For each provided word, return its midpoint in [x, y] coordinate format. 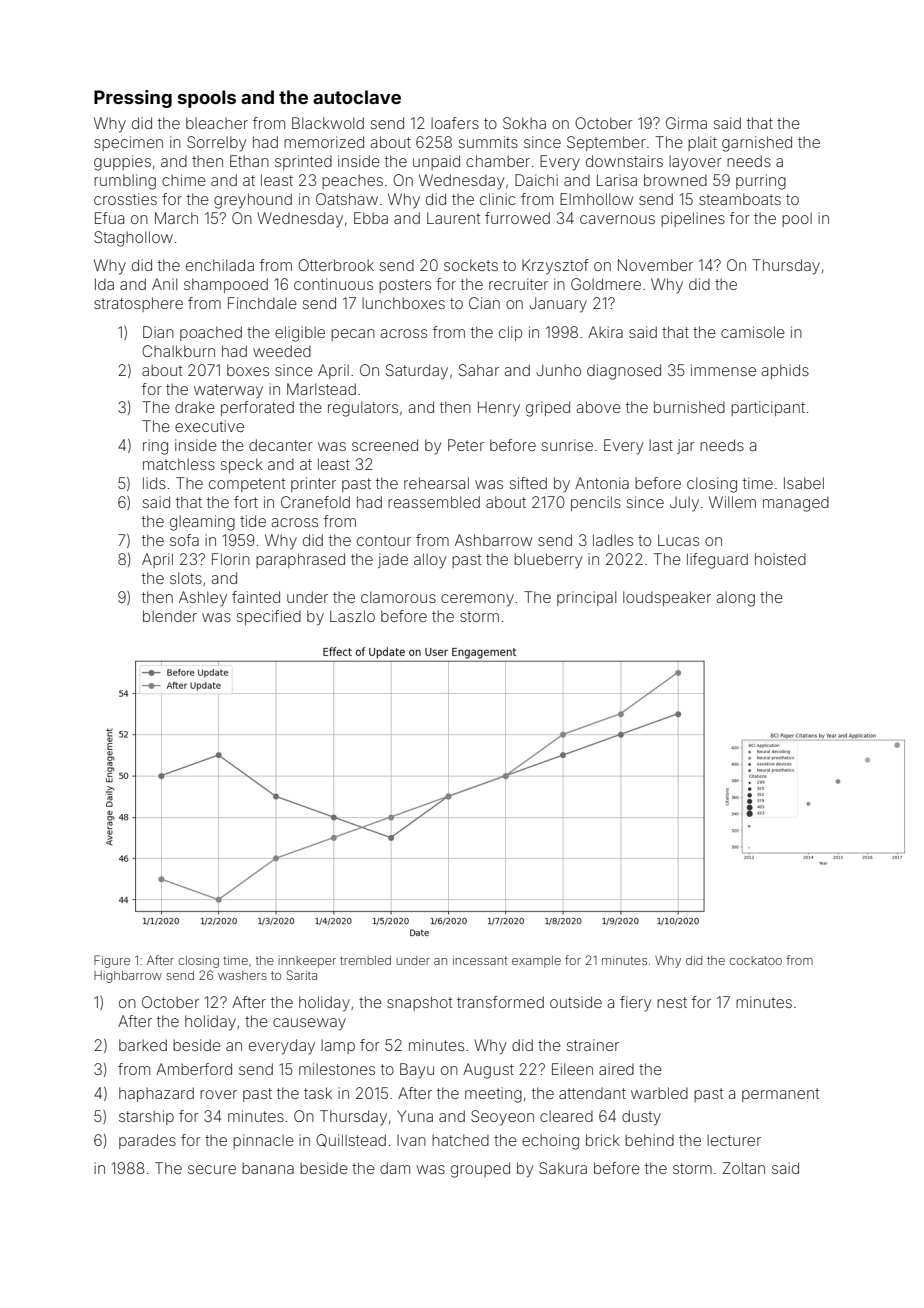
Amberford [194, 1069]
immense [723, 370]
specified [269, 617]
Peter [466, 445]
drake [195, 407]
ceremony [477, 600]
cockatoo [755, 960]
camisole [753, 332]
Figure [112, 961]
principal [586, 598]
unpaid [436, 162]
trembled [365, 960]
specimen [128, 143]
